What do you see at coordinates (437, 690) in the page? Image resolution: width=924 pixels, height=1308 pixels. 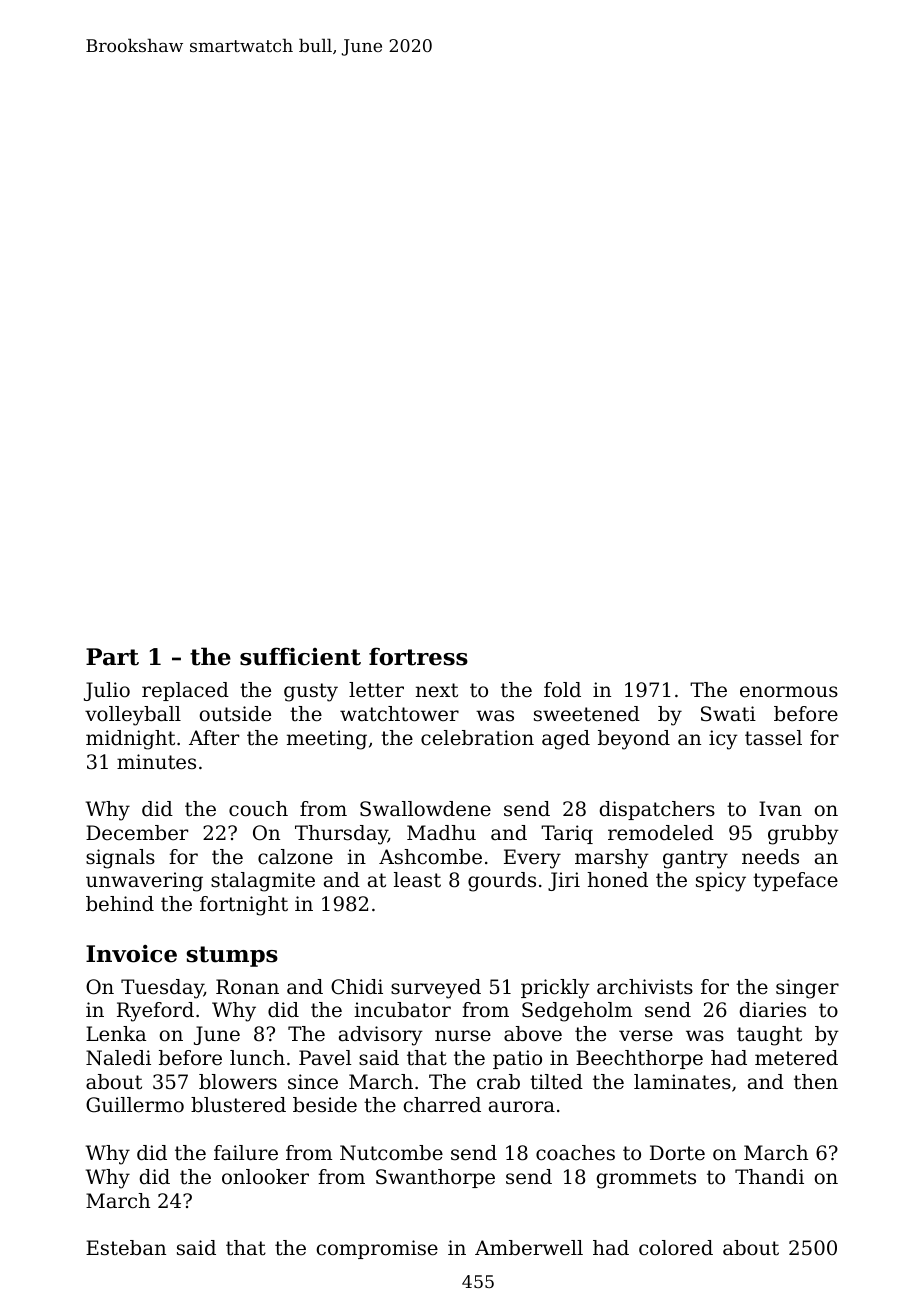 I see `next` at bounding box center [437, 690].
